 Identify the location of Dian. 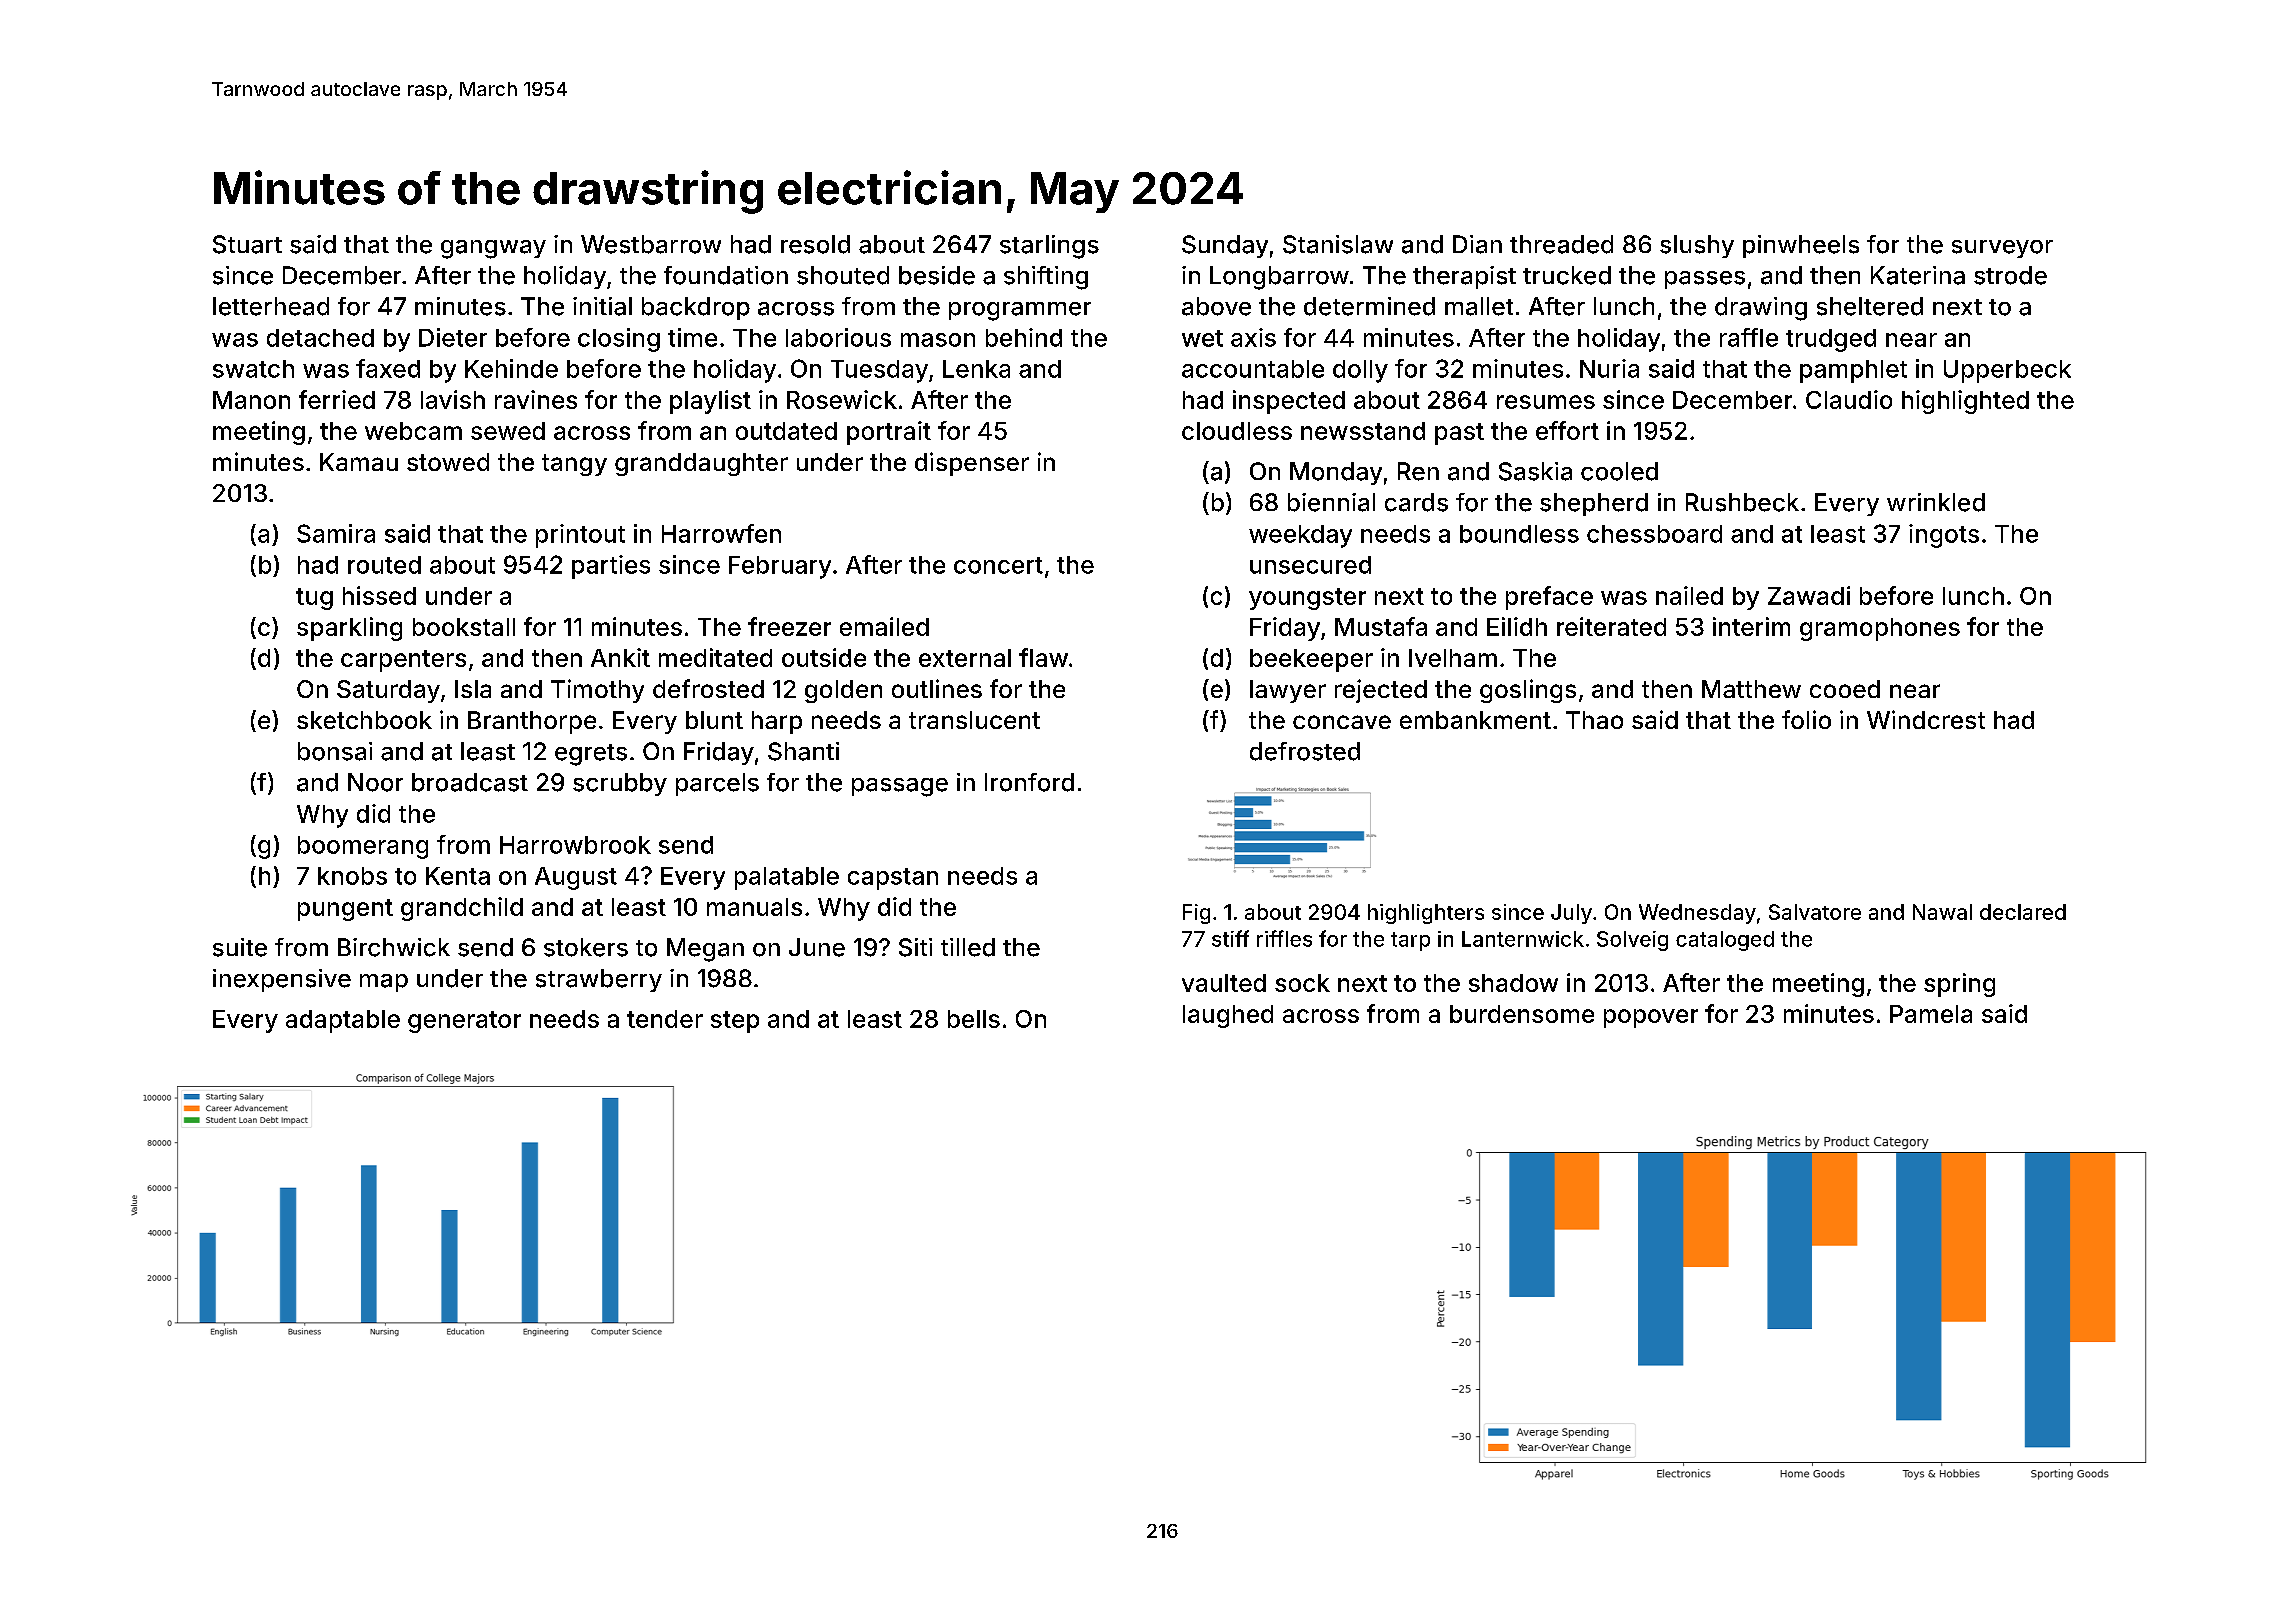
(1477, 244).
